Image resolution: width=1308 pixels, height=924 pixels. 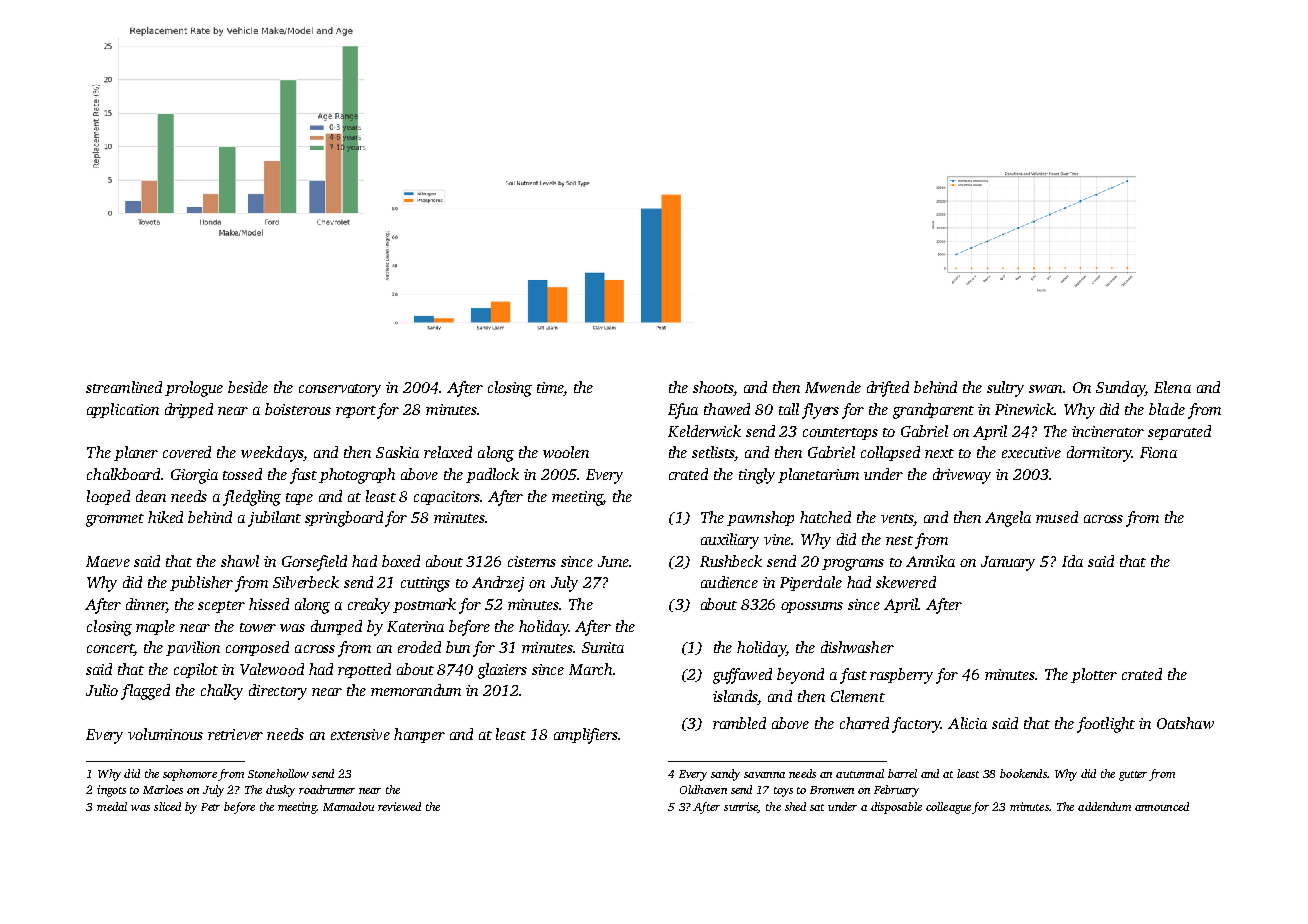 I want to click on Gorsefield, so click(x=314, y=563).
